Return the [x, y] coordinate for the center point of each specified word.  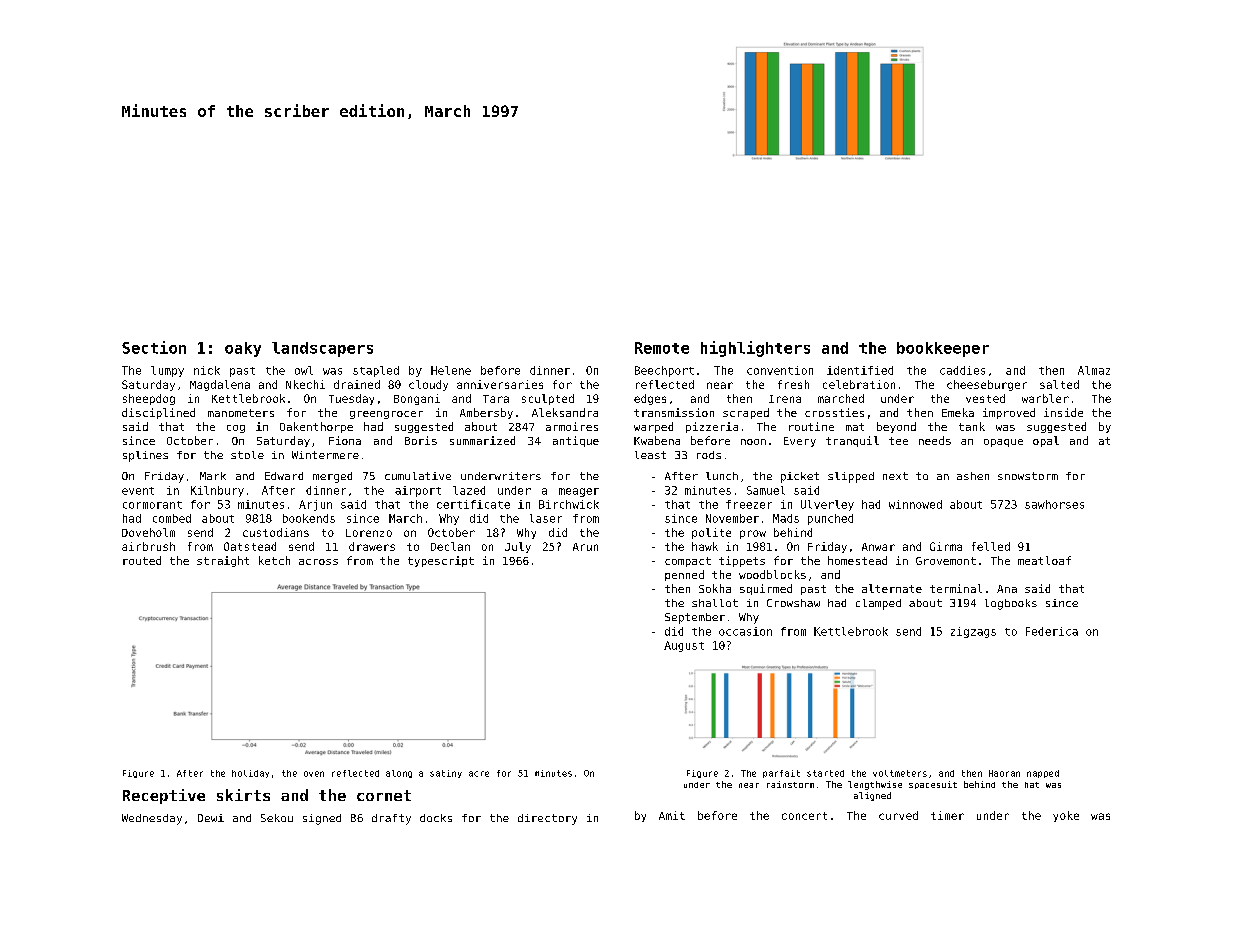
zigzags [973, 632]
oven [314, 774]
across [318, 562]
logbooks [1011, 604]
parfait [781, 774]
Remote [662, 348]
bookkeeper [943, 349]
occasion [745, 631]
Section [154, 347]
